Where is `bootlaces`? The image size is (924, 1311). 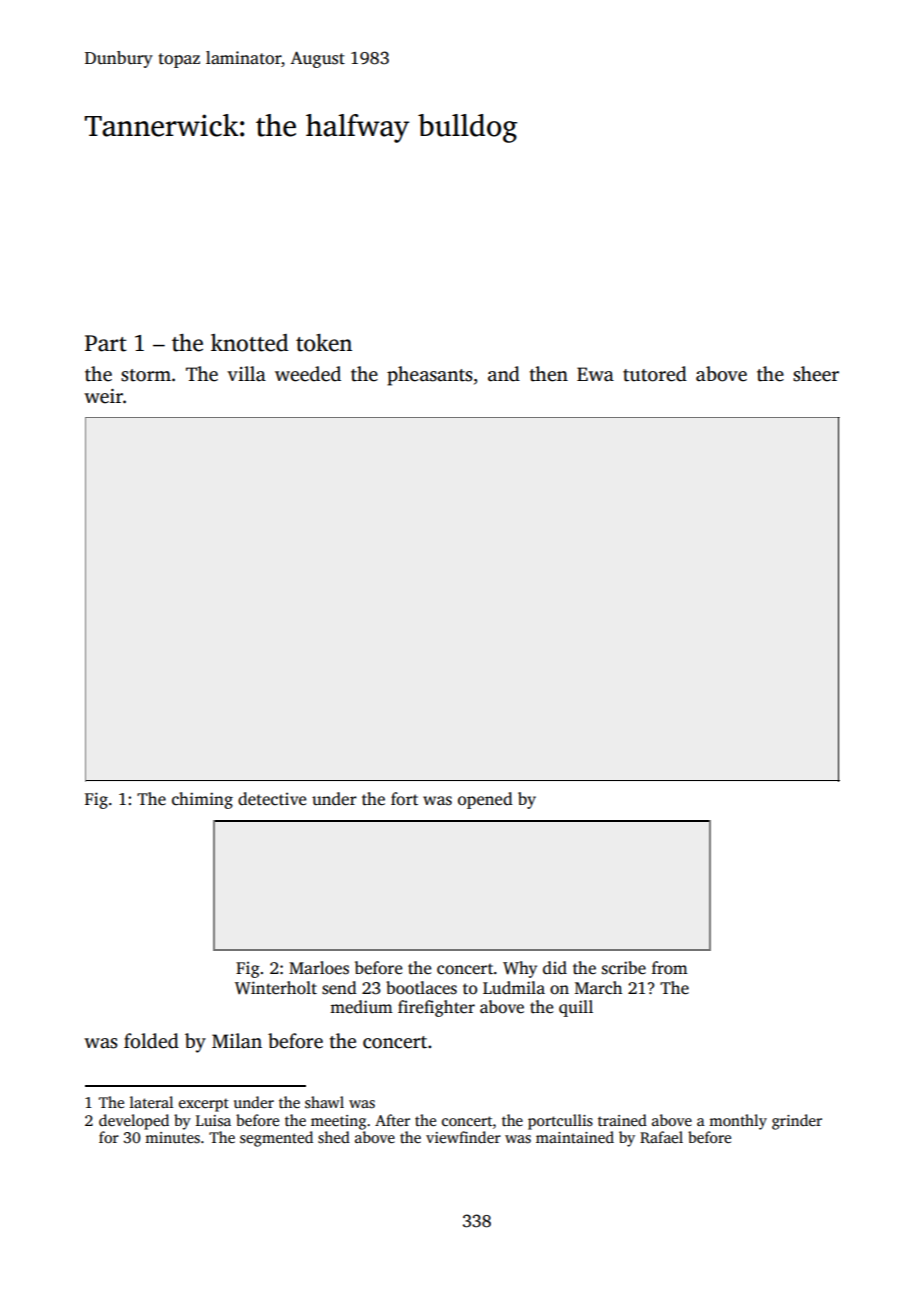 bootlaces is located at coordinates (421, 988).
